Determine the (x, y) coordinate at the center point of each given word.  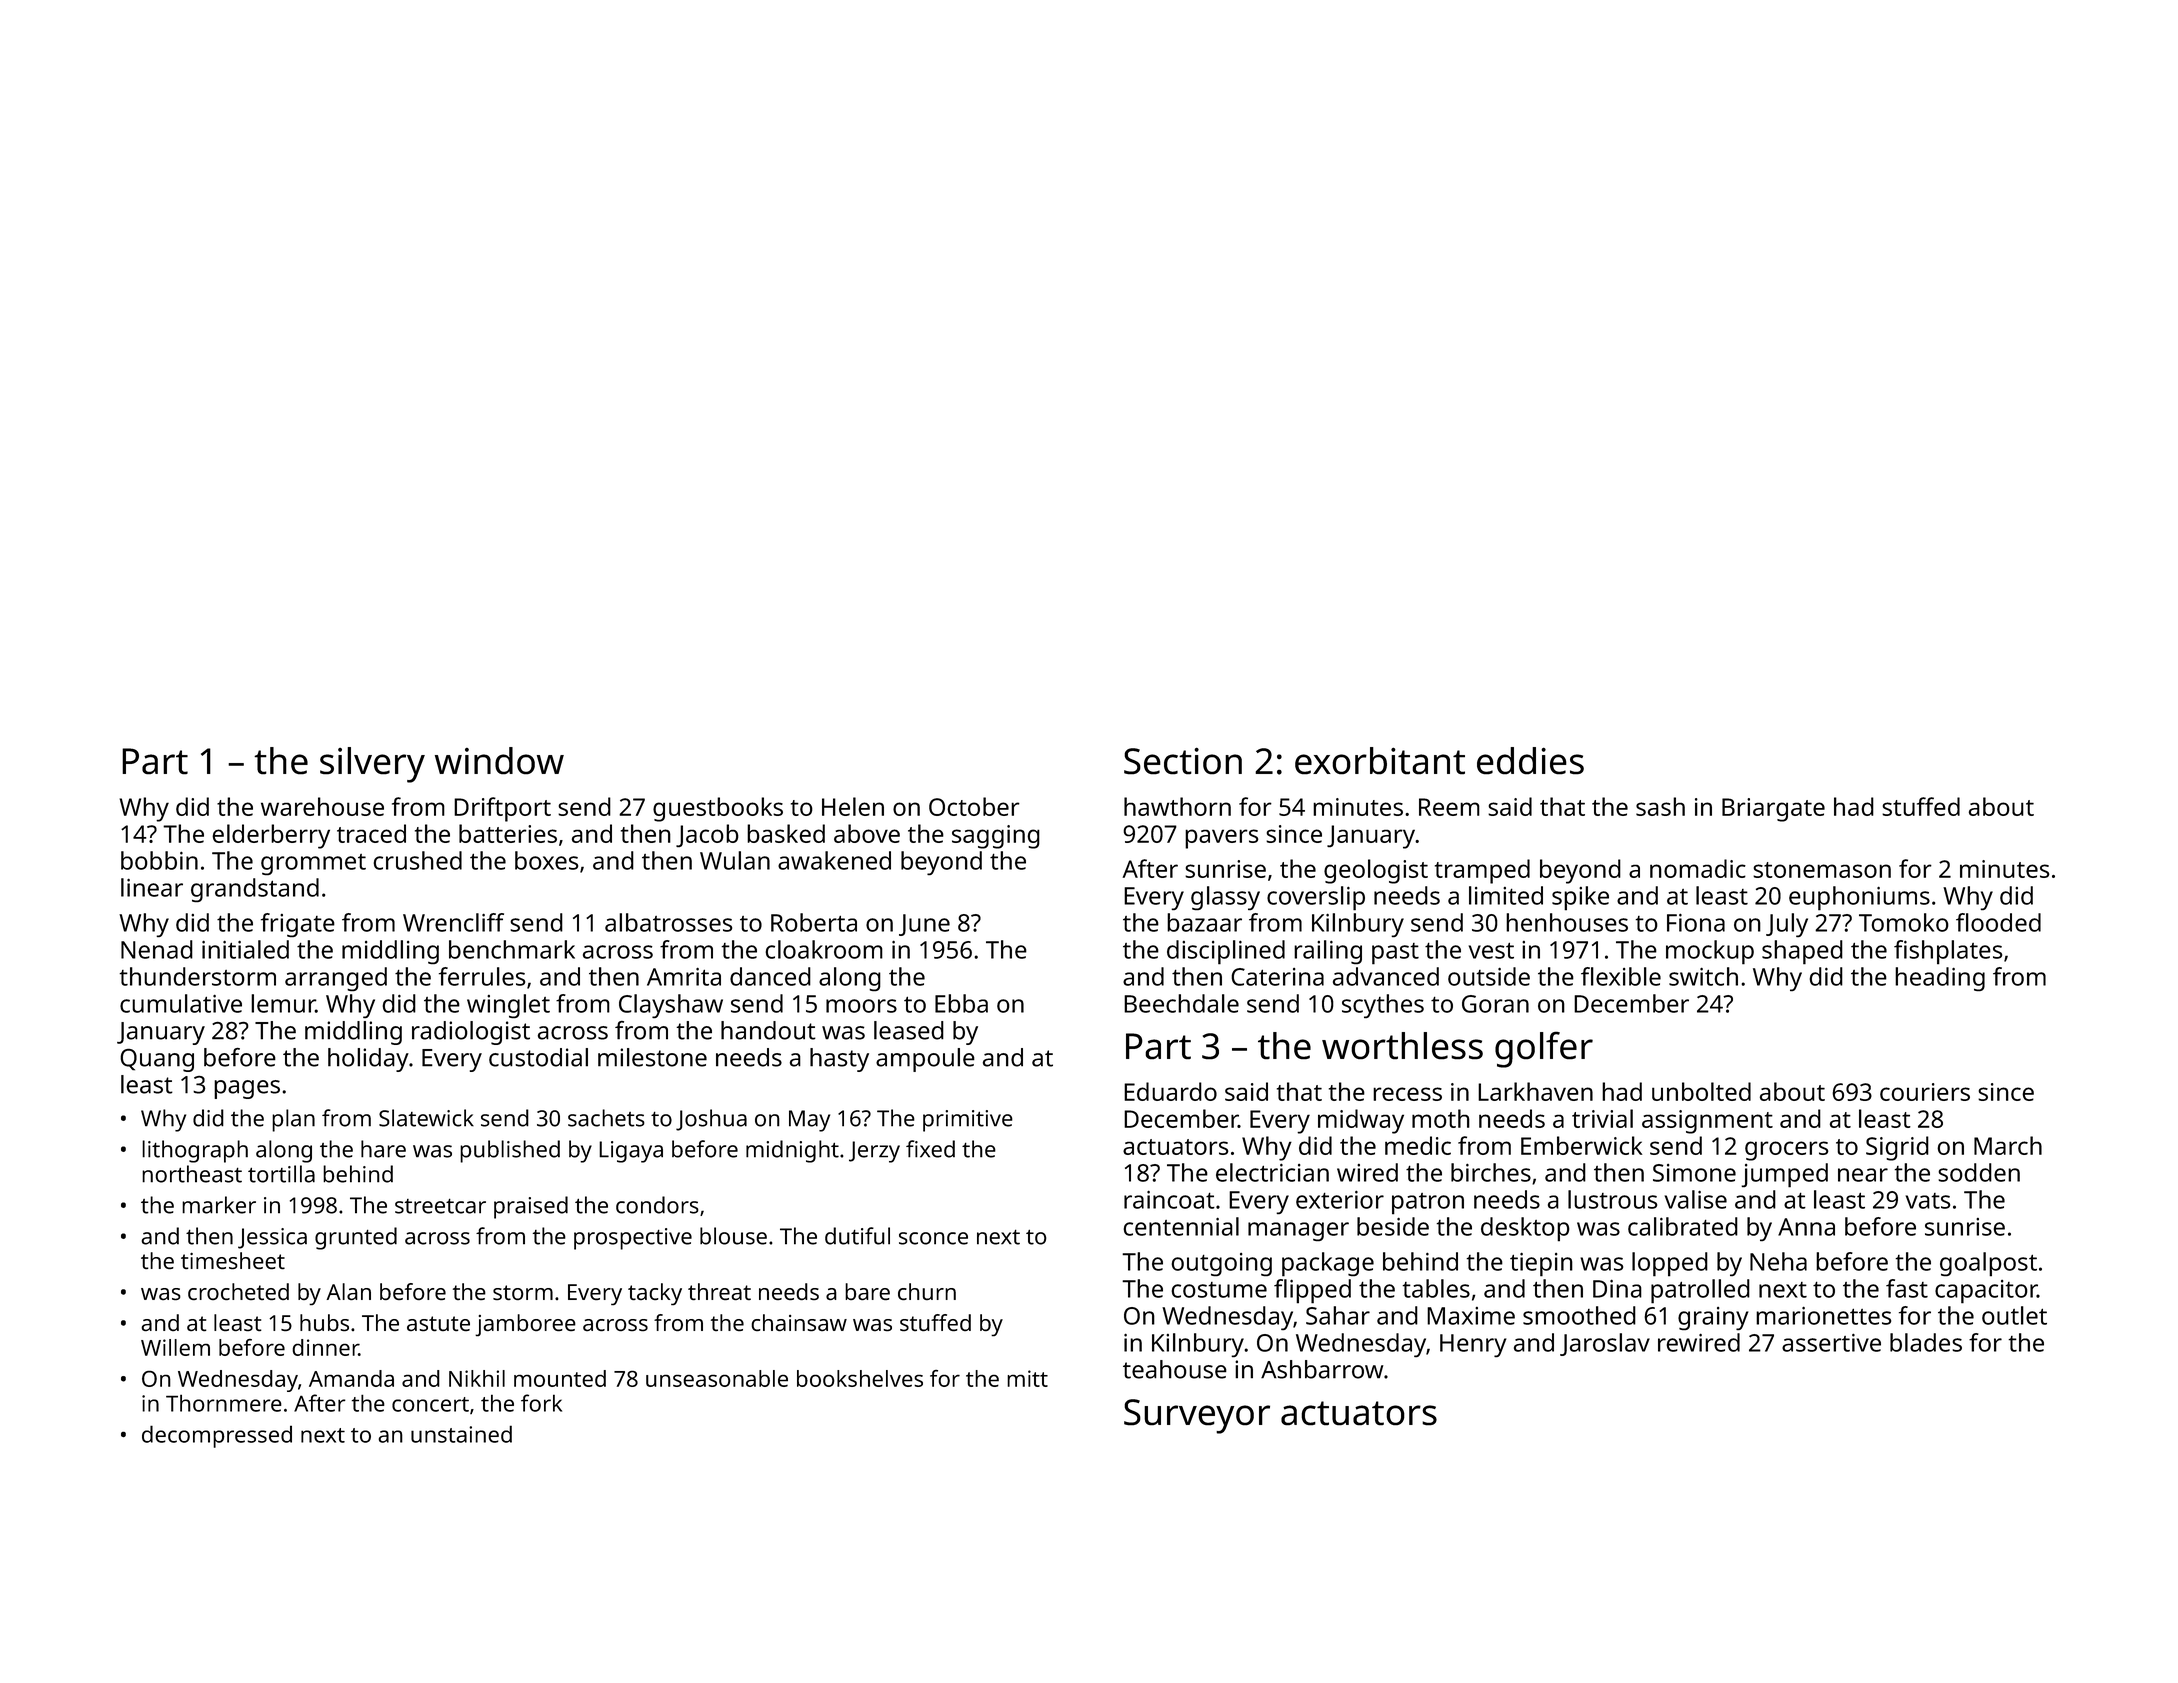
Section (1183, 761)
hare (383, 1149)
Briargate (1773, 810)
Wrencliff (453, 922)
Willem (175, 1347)
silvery (372, 765)
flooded (1998, 922)
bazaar (1204, 922)
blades (1926, 1342)
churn (927, 1291)
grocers (1787, 1151)
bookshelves (860, 1378)
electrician (1272, 1172)
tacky (655, 1294)
